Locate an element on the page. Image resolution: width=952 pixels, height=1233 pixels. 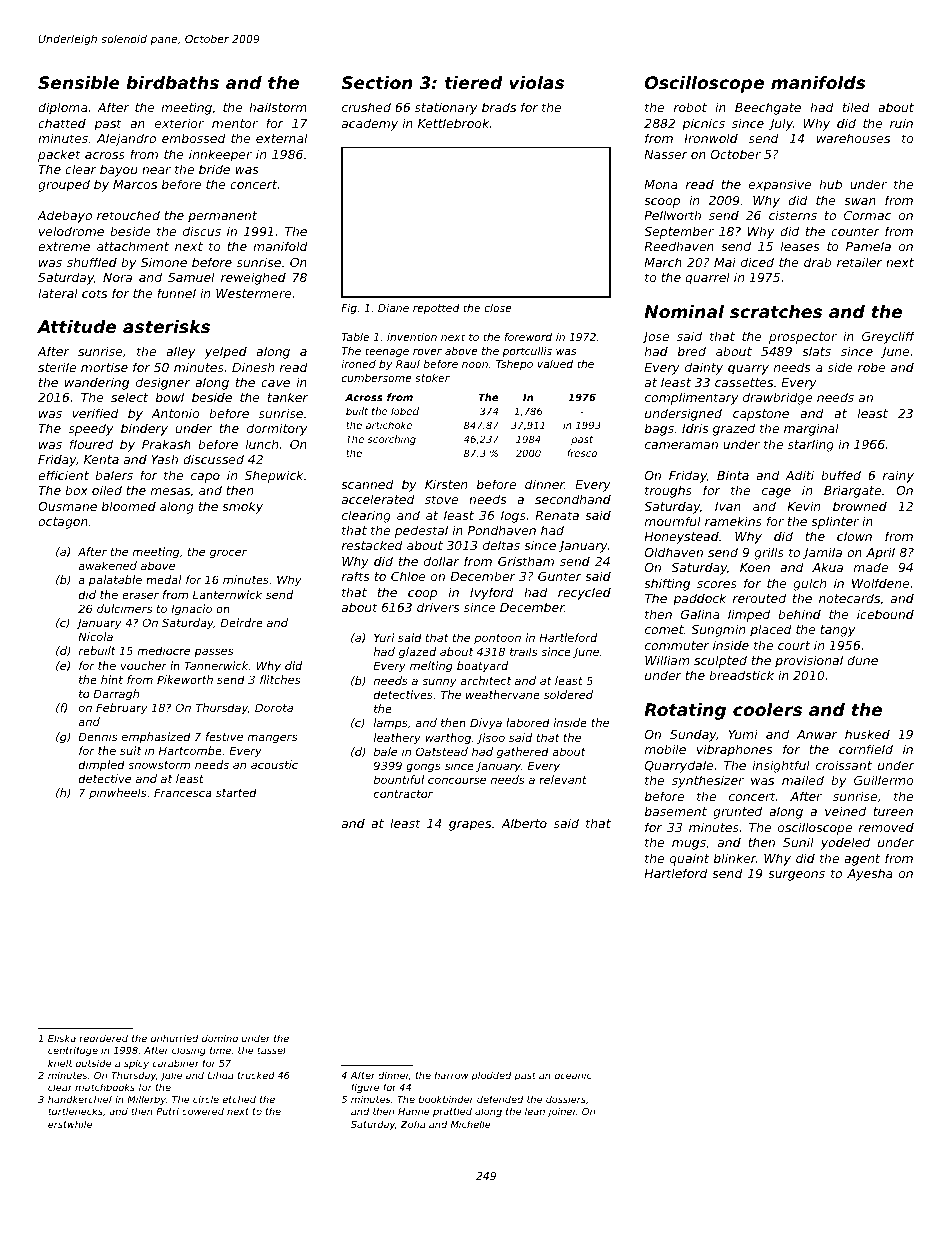
ruin is located at coordinates (901, 123).
